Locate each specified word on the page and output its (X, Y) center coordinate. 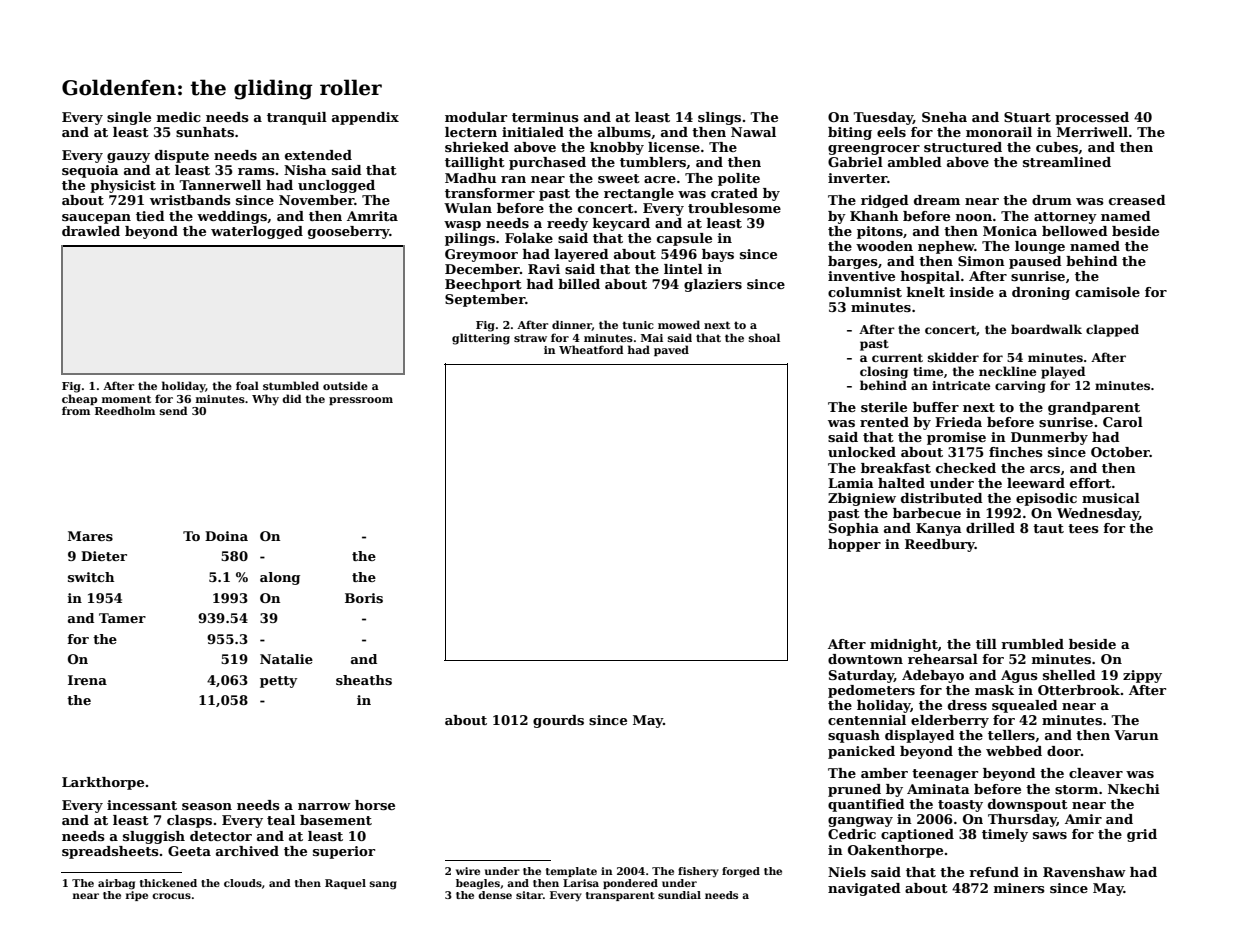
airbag (116, 884)
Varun (1136, 735)
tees (1083, 528)
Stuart (1027, 117)
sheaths (364, 680)
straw (530, 338)
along (280, 578)
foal (247, 385)
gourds (558, 721)
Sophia (854, 529)
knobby (617, 148)
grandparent (1094, 408)
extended (318, 155)
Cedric (852, 834)
